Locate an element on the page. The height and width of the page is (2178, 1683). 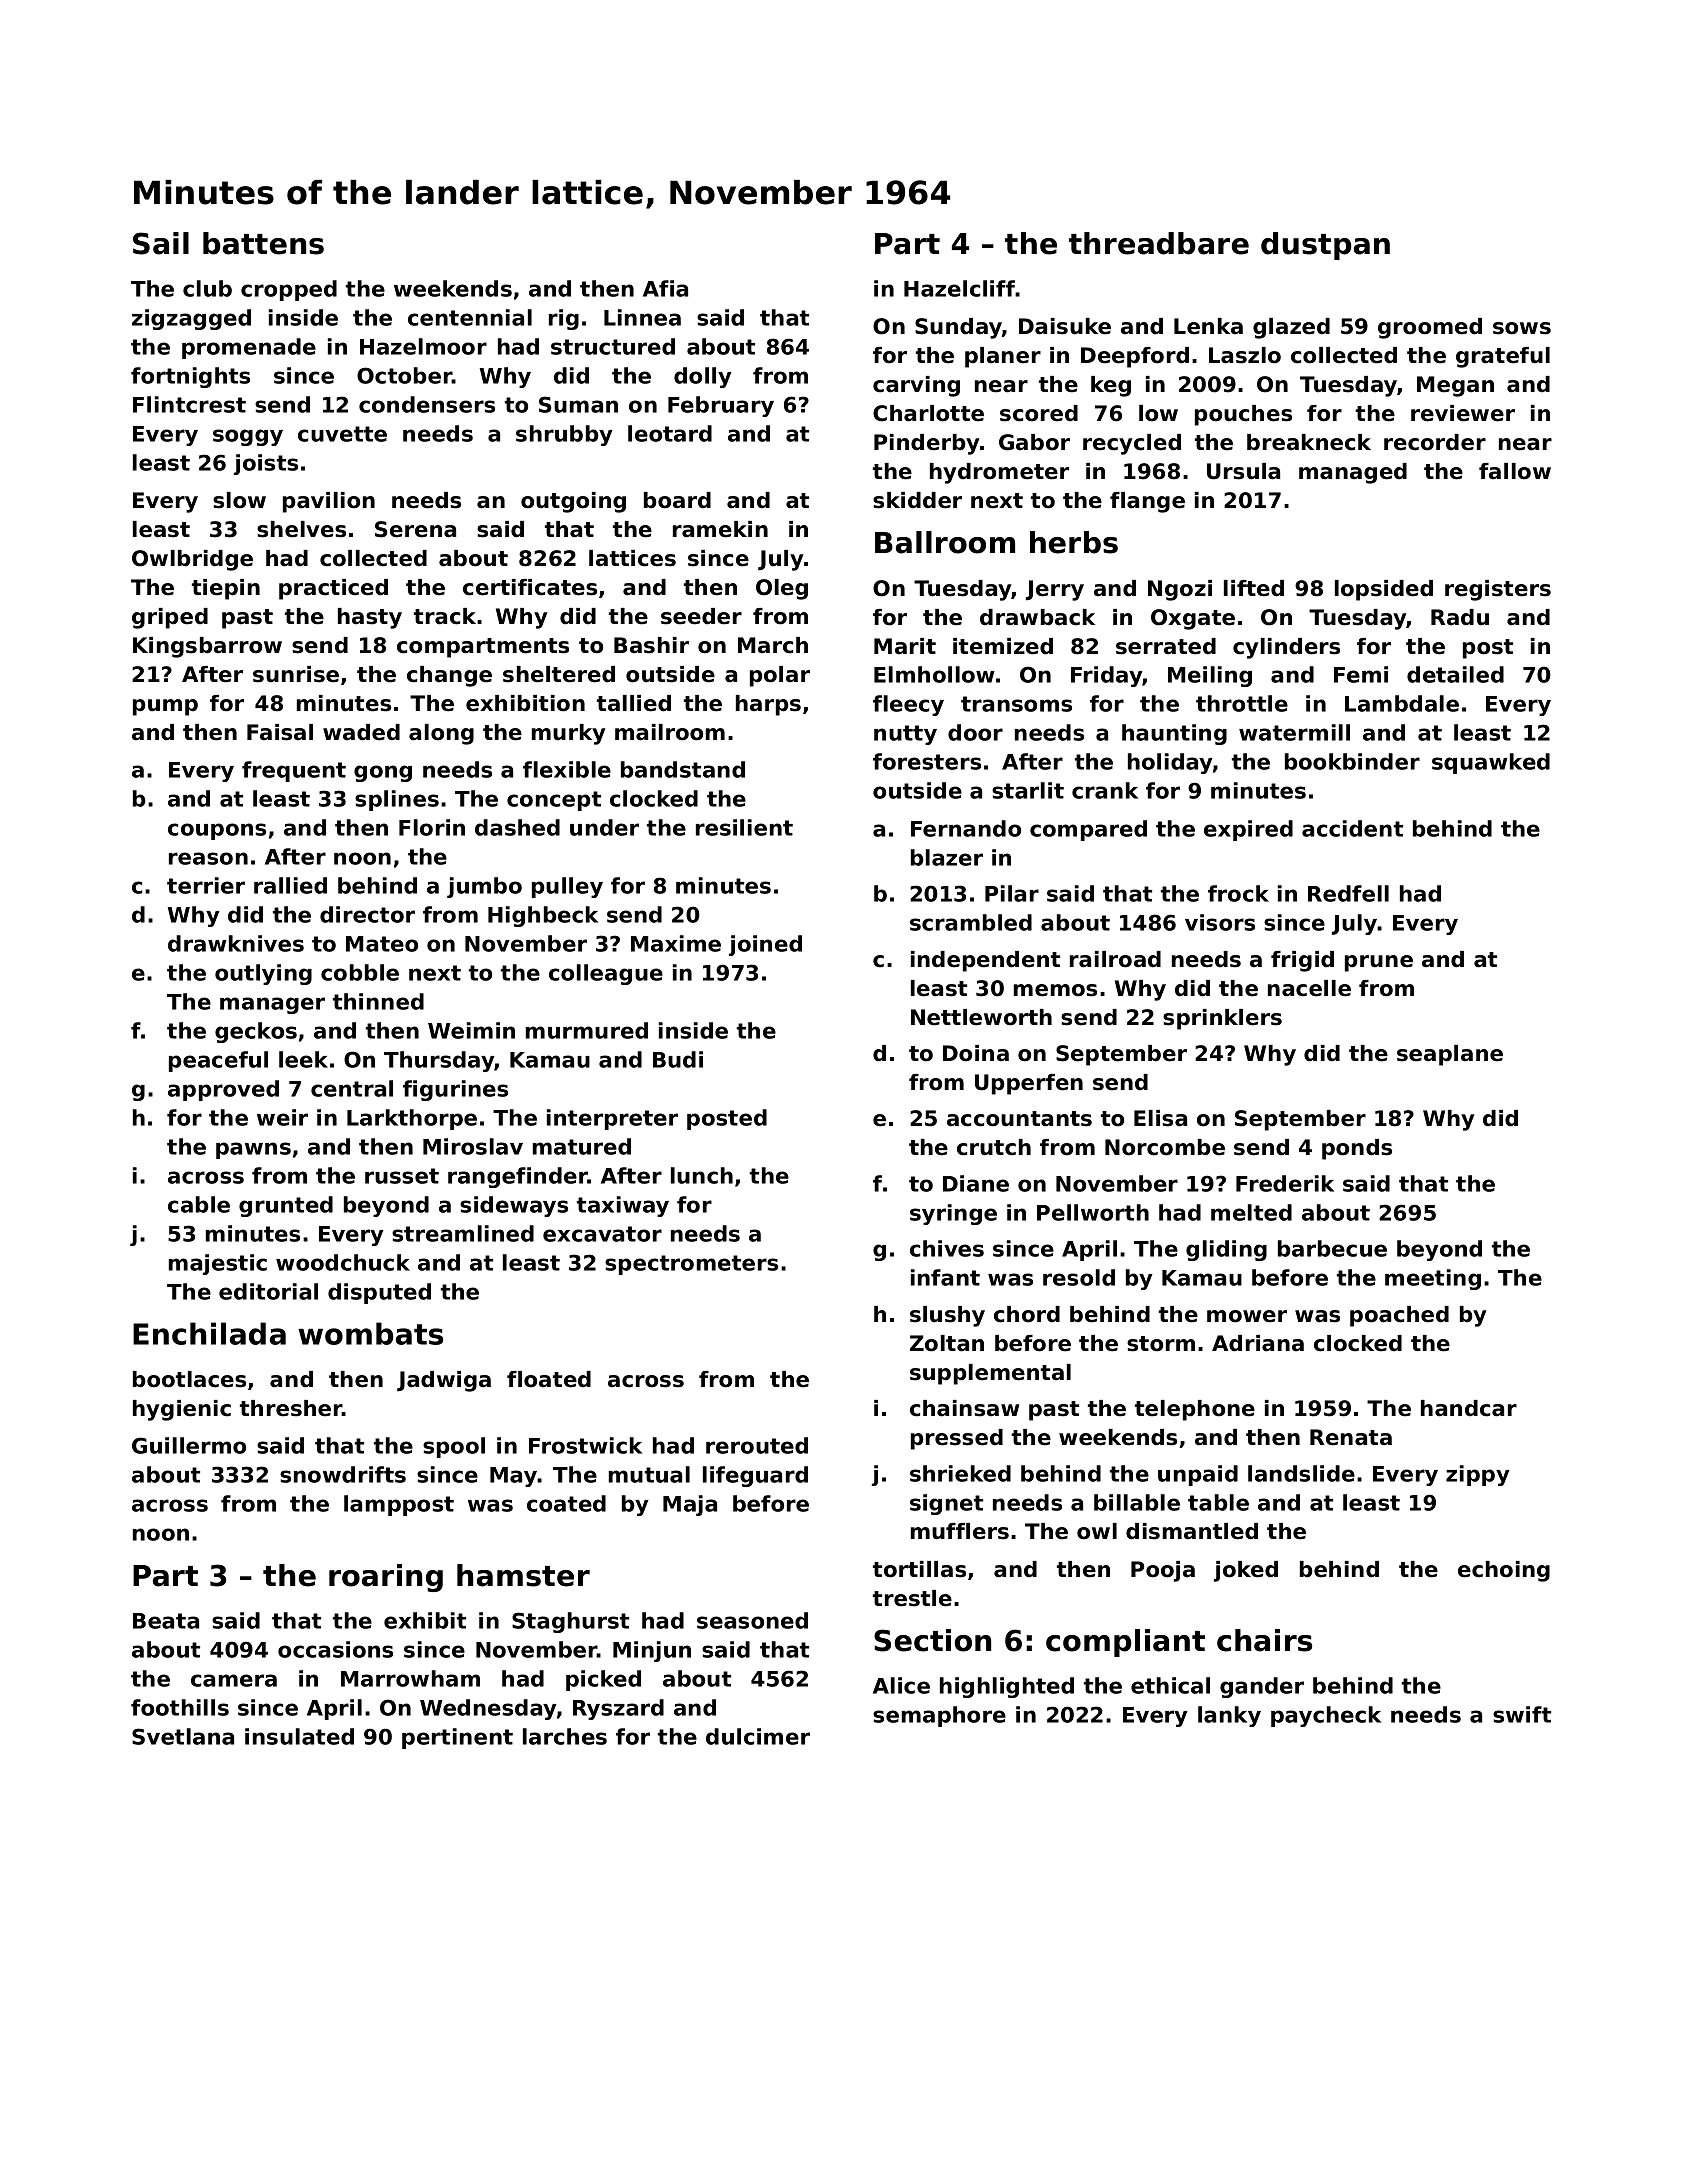
bandstand is located at coordinates (683, 769).
